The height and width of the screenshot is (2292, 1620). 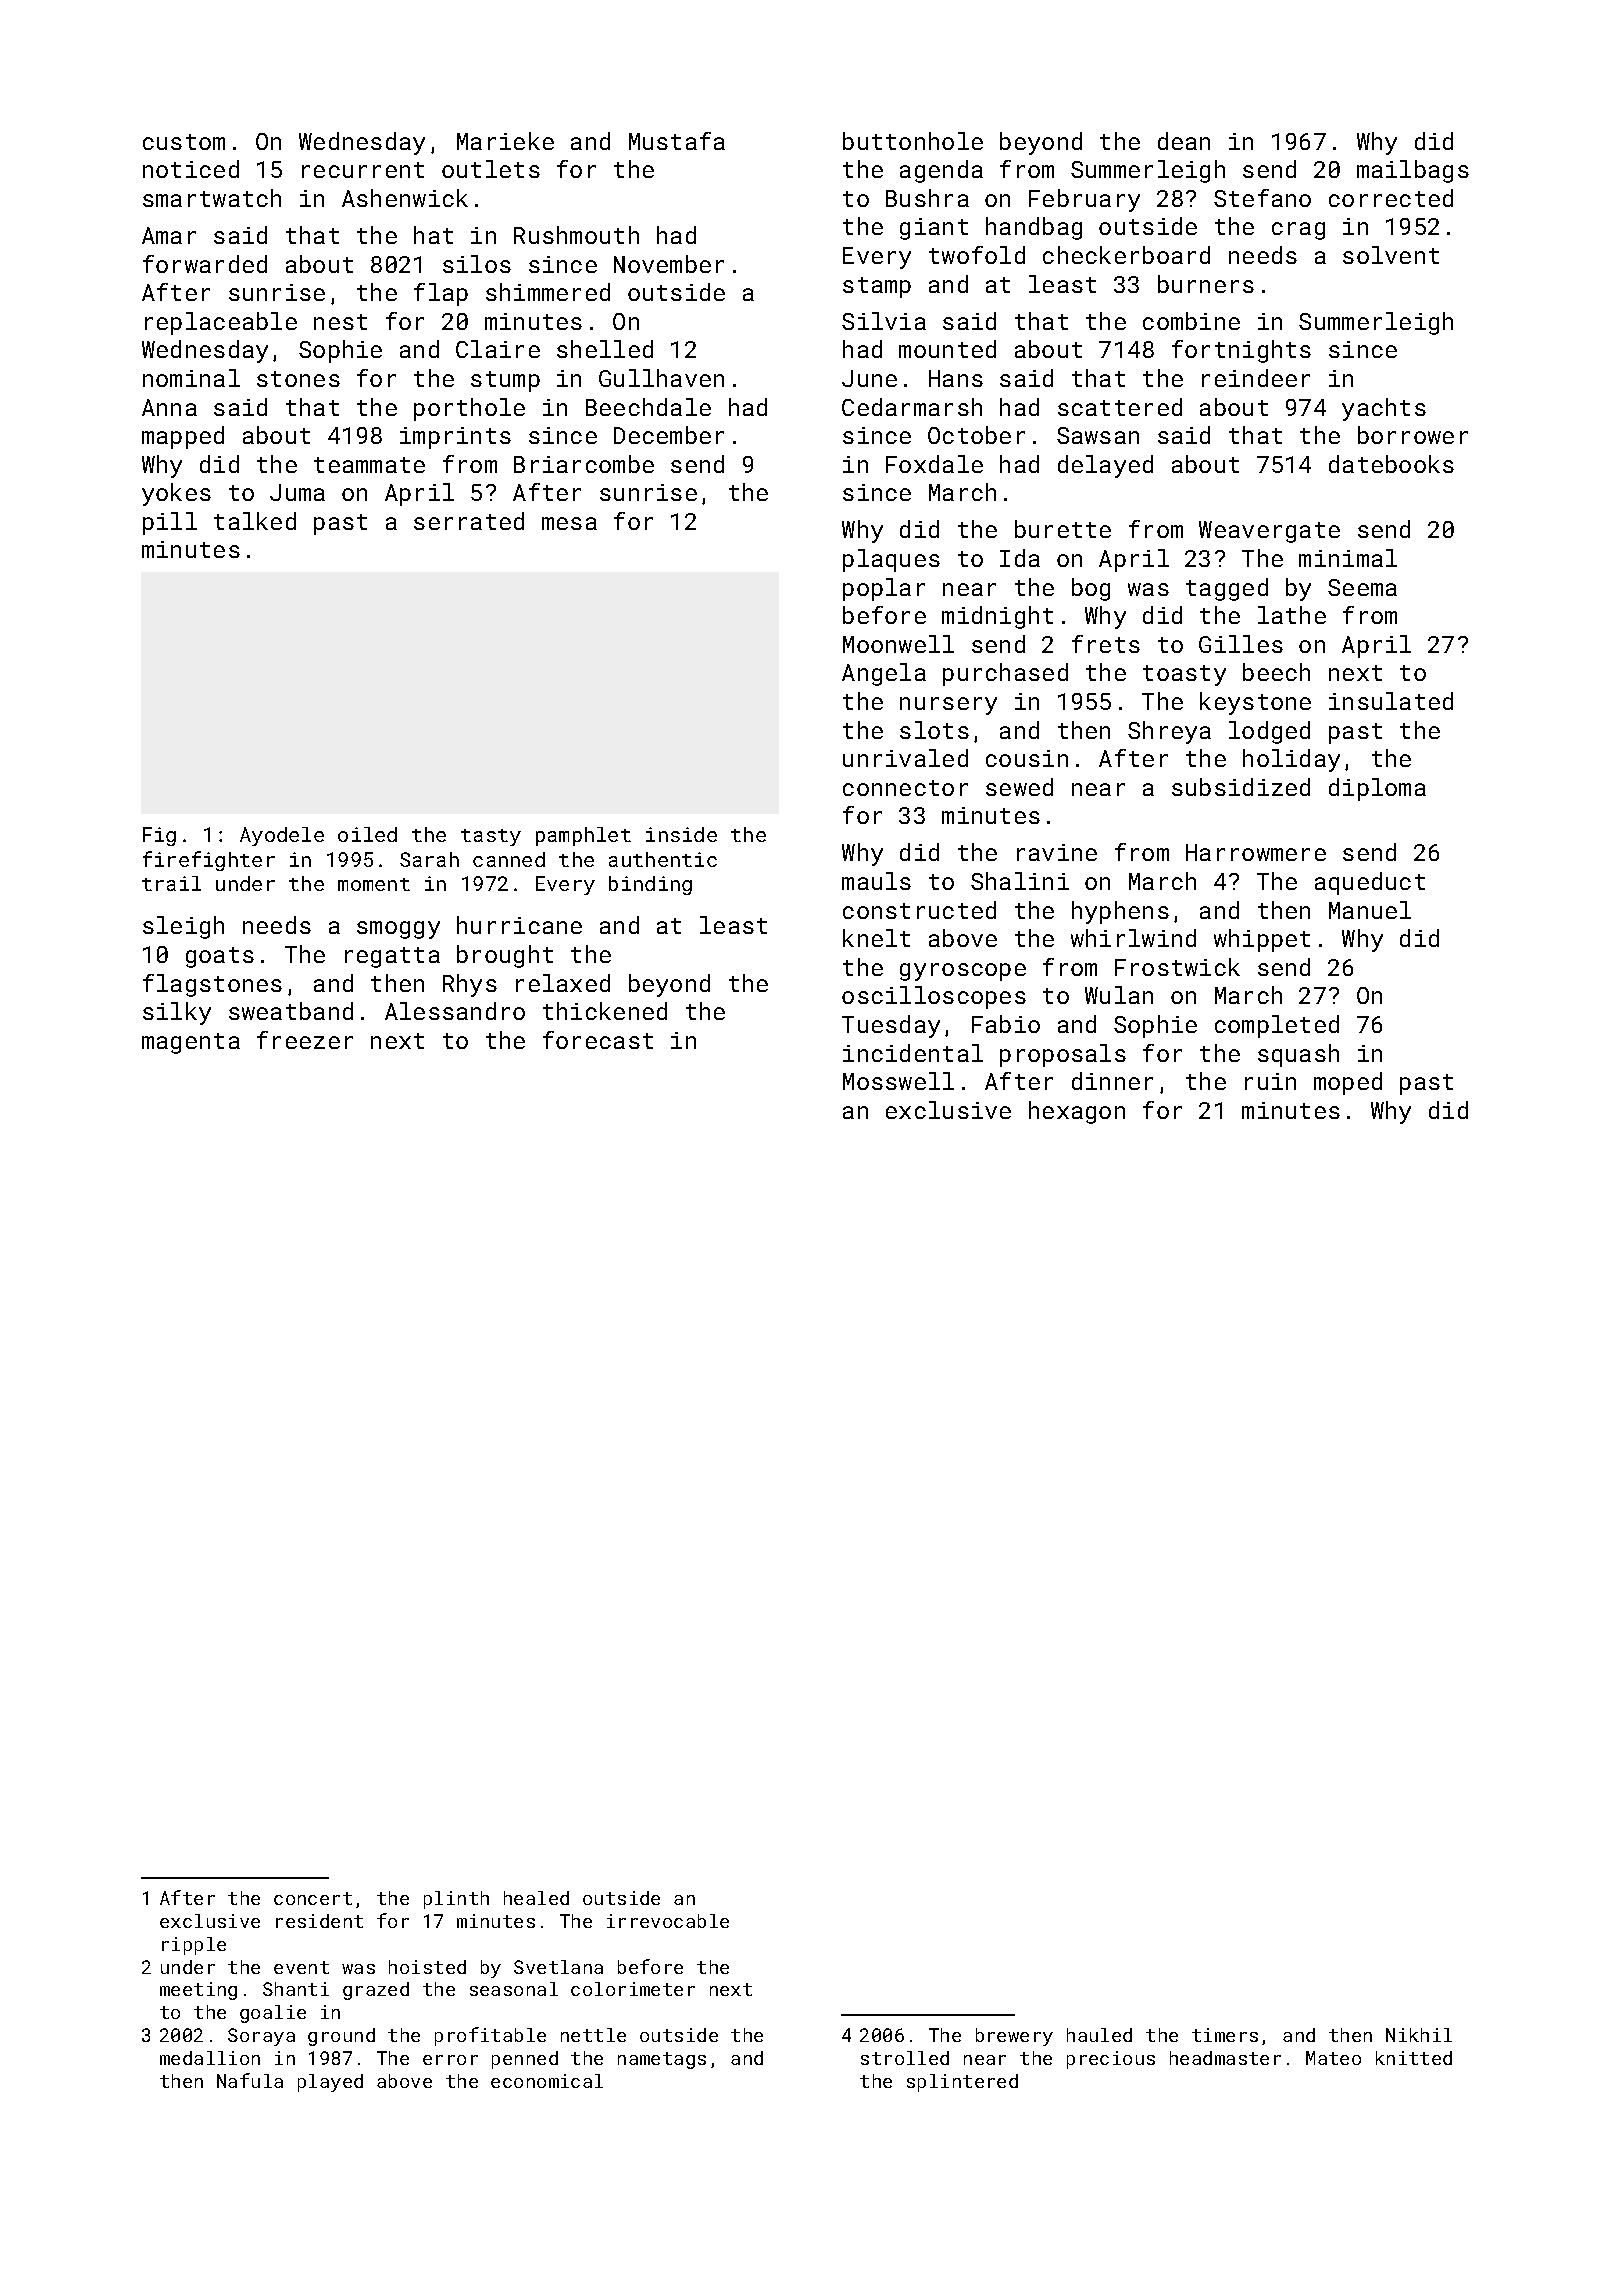 I want to click on dean, so click(x=1184, y=141).
